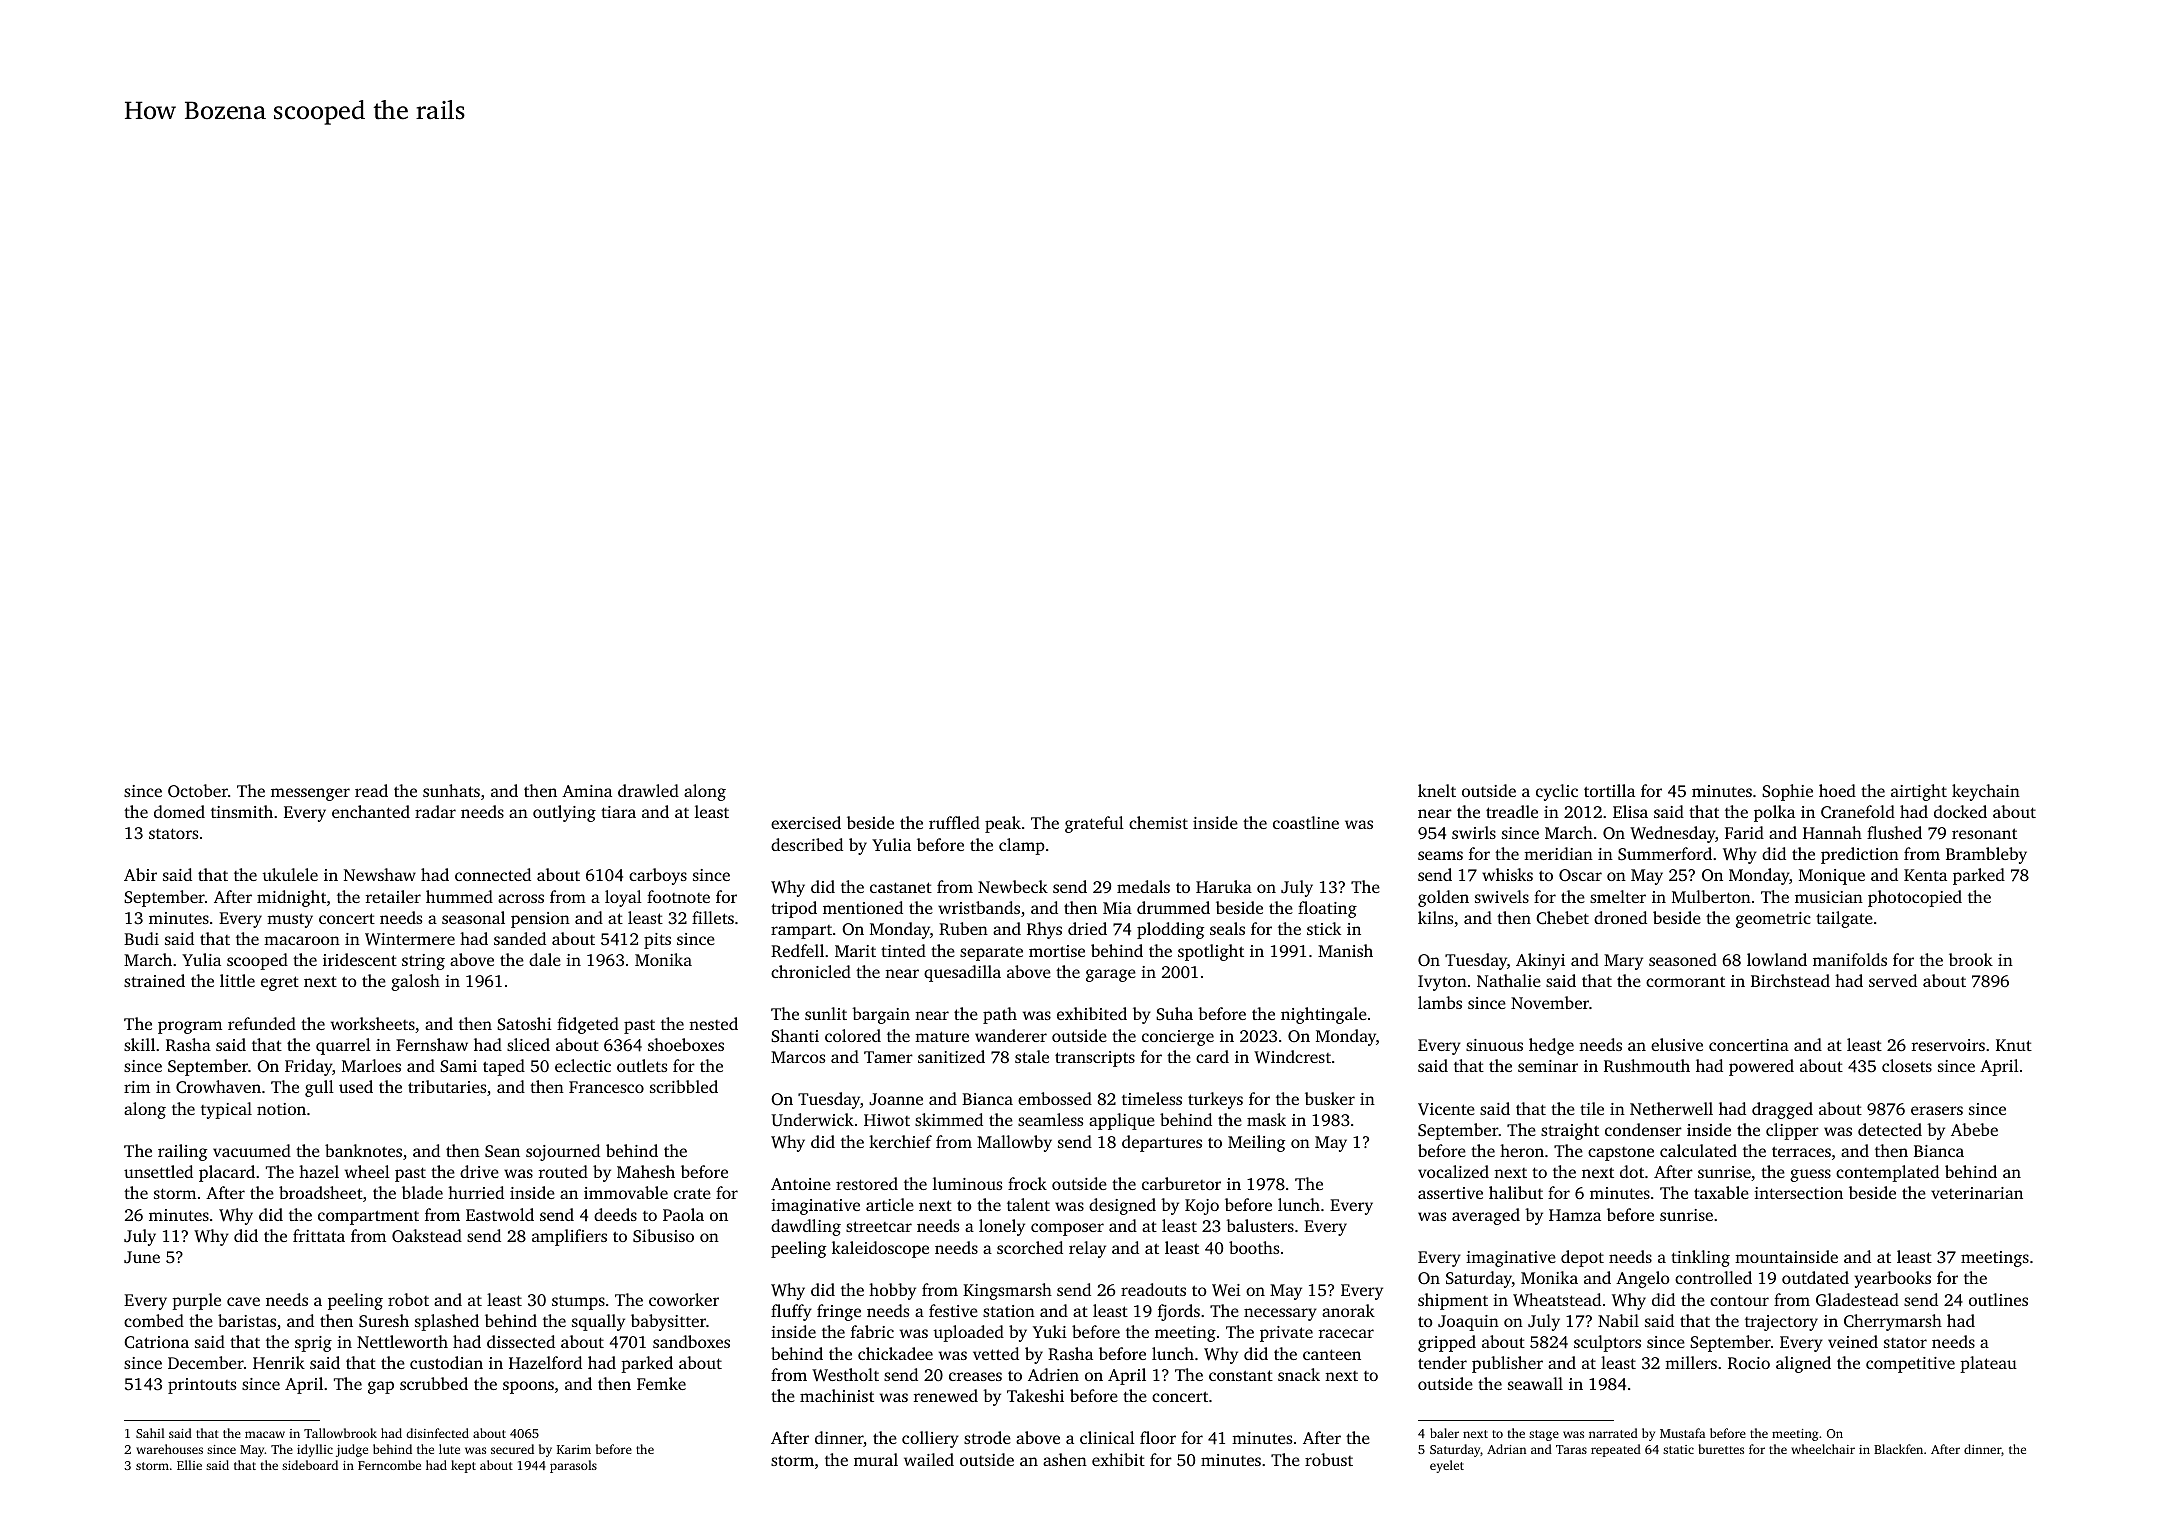 This screenshot has width=2161, height=1528. What do you see at coordinates (196, 1301) in the screenshot?
I see `purple` at bounding box center [196, 1301].
